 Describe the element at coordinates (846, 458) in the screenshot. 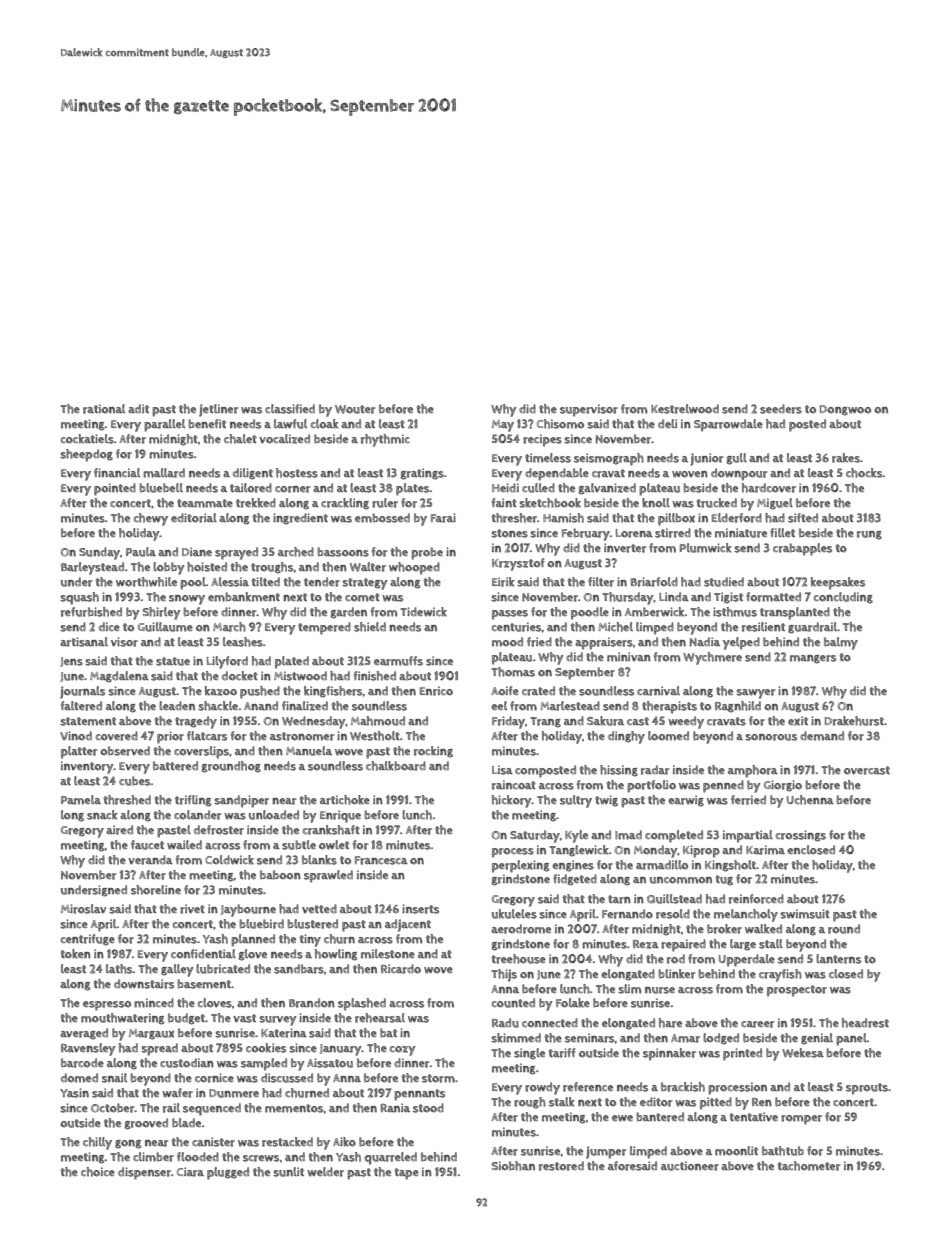

I see `rakes` at that location.
